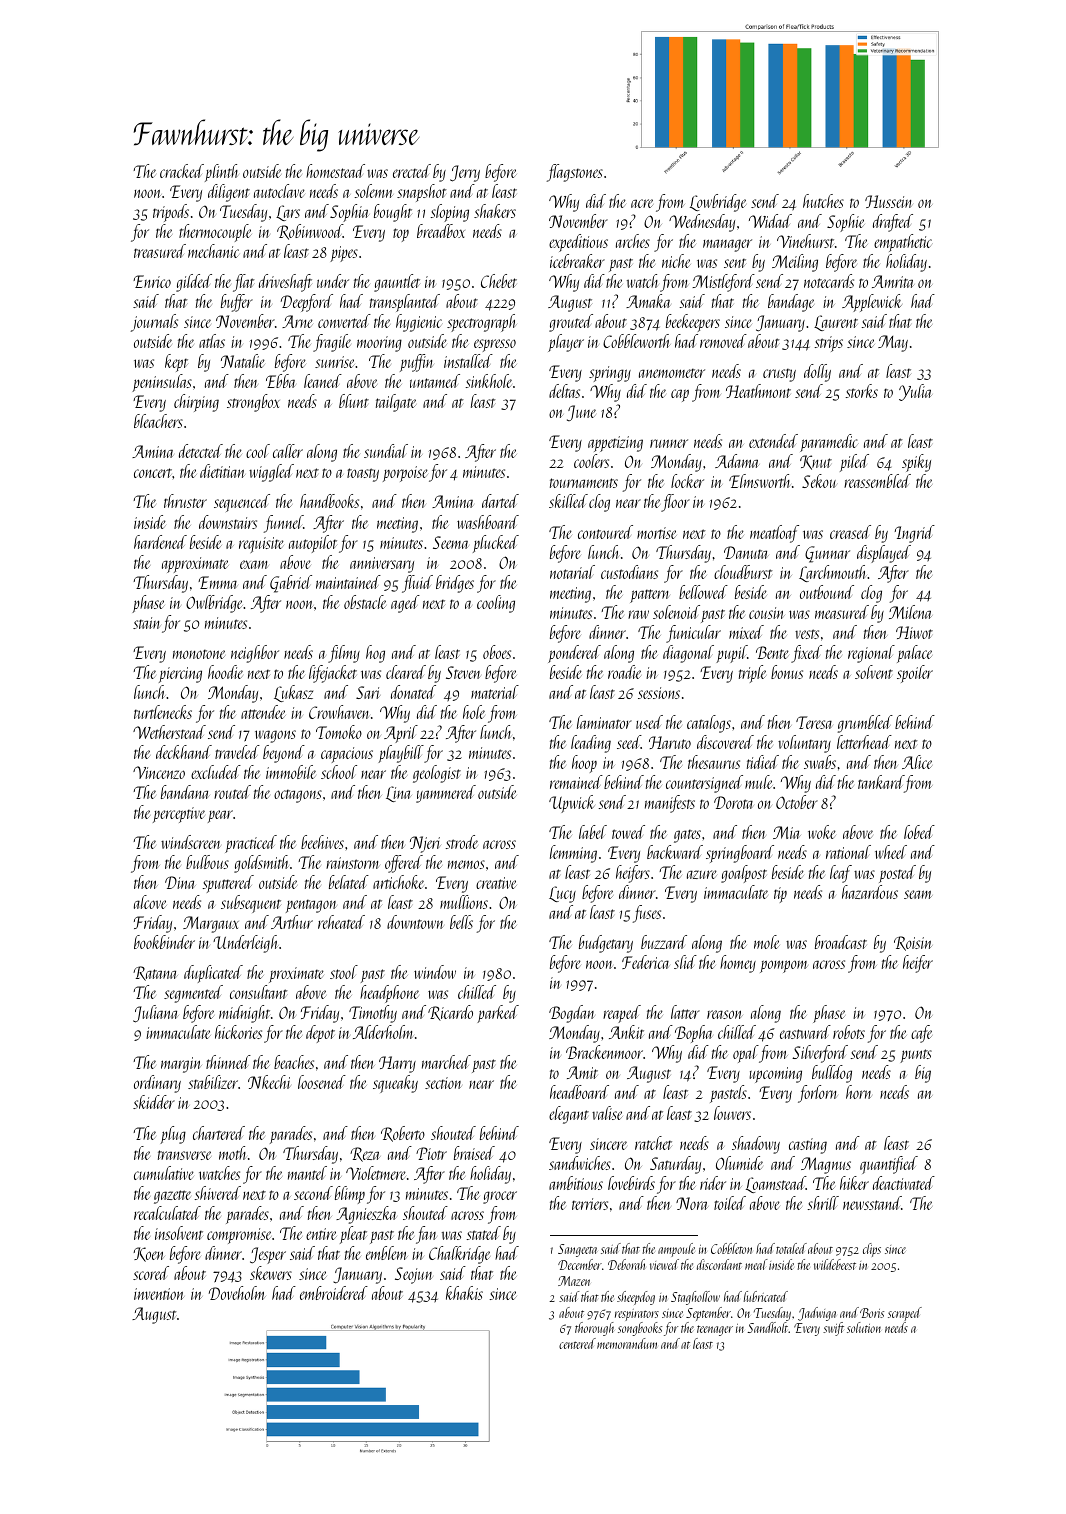  Describe the element at coordinates (215, 604) in the screenshot. I see `Owlbridge` at that location.
